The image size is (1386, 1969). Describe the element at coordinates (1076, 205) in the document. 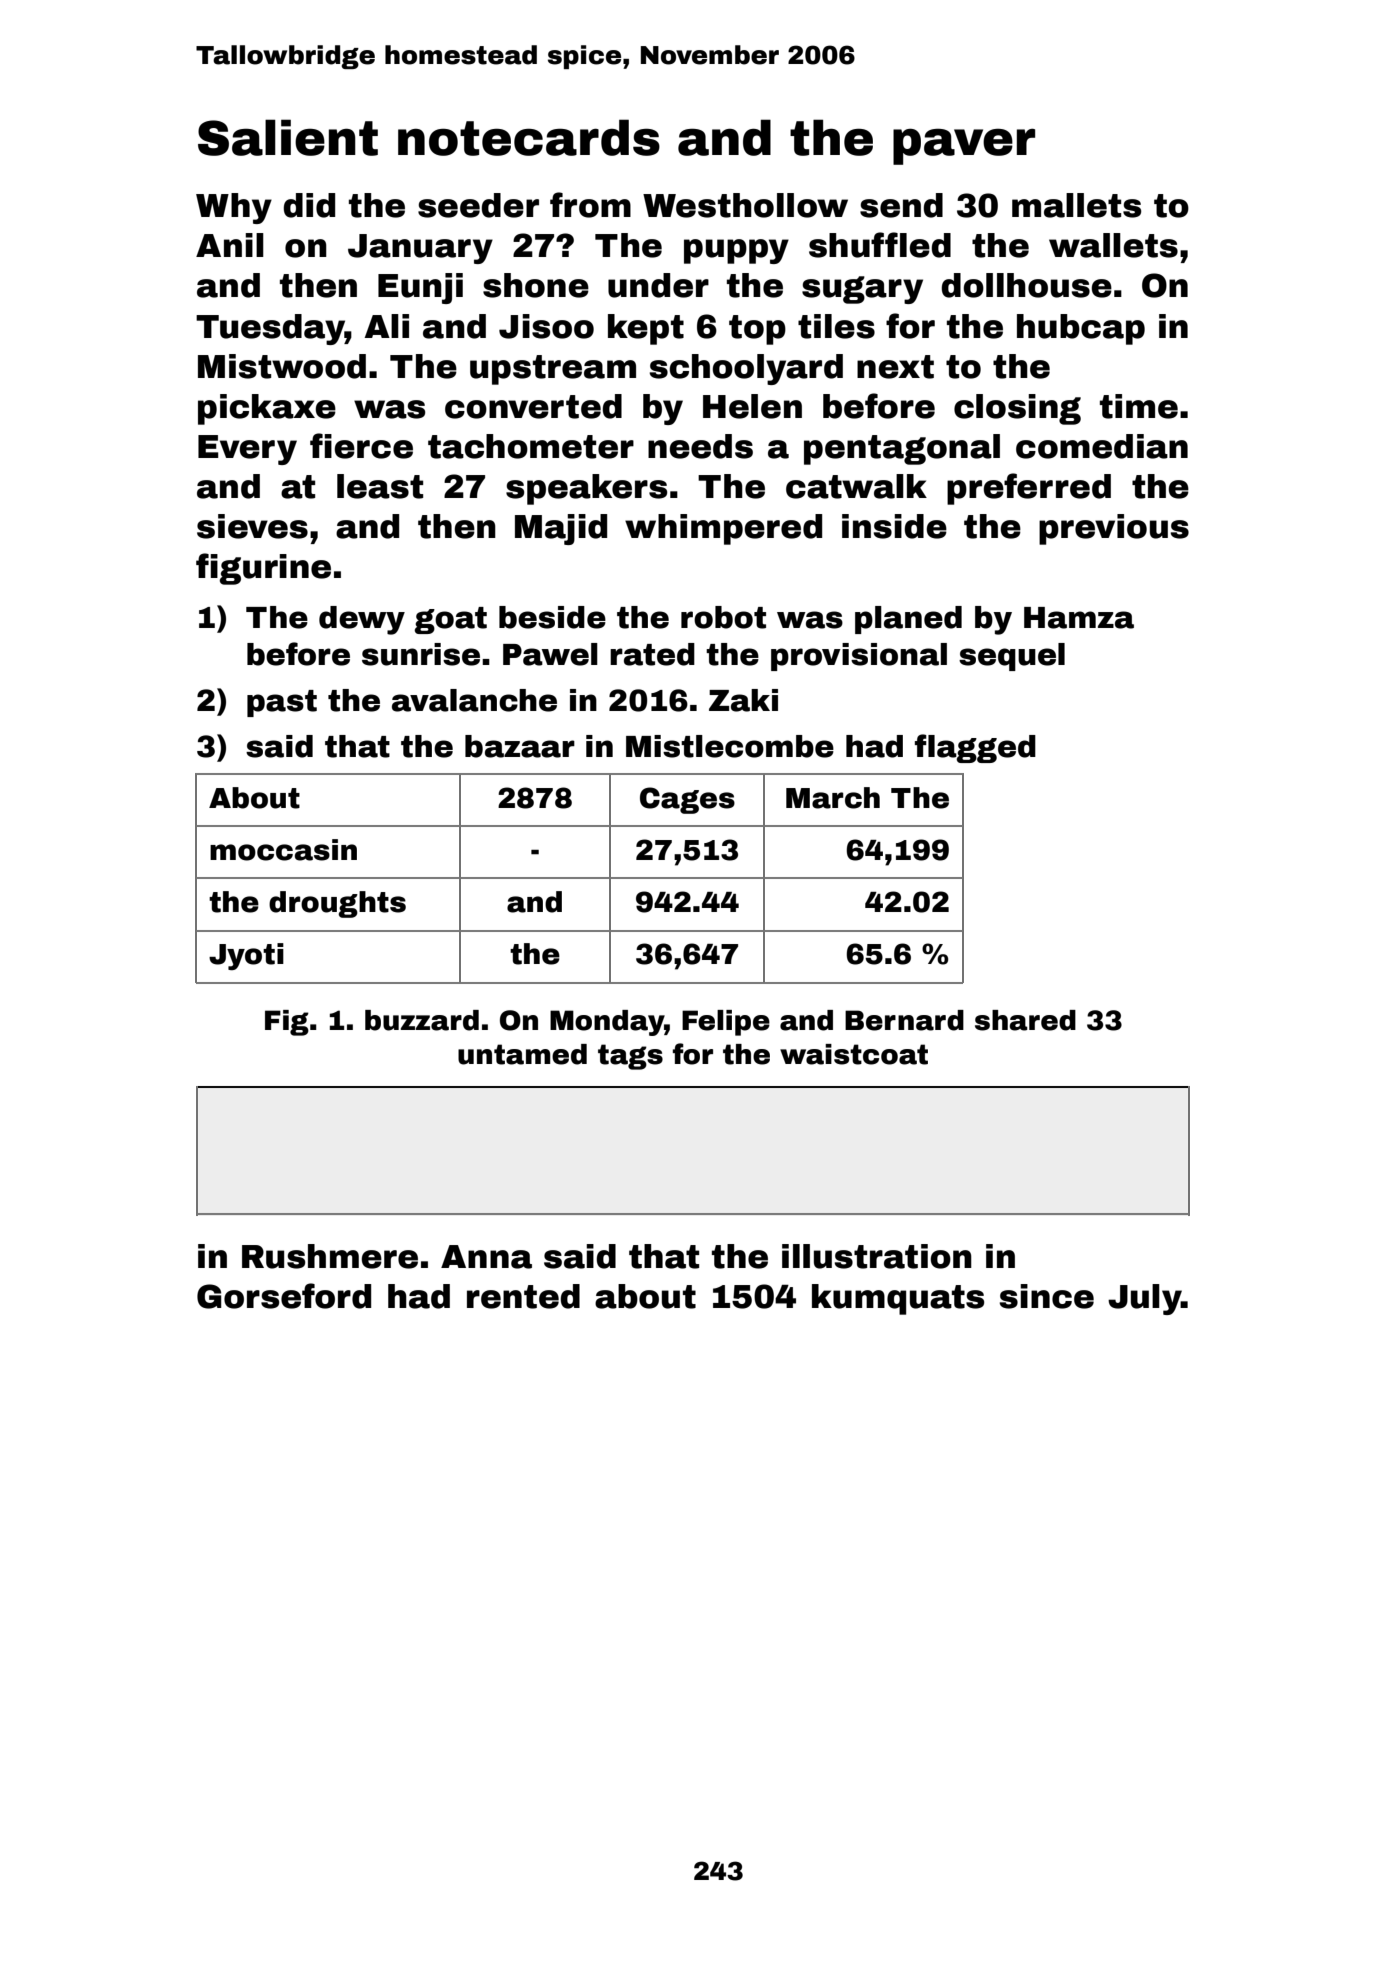

I see `mallets` at that location.
